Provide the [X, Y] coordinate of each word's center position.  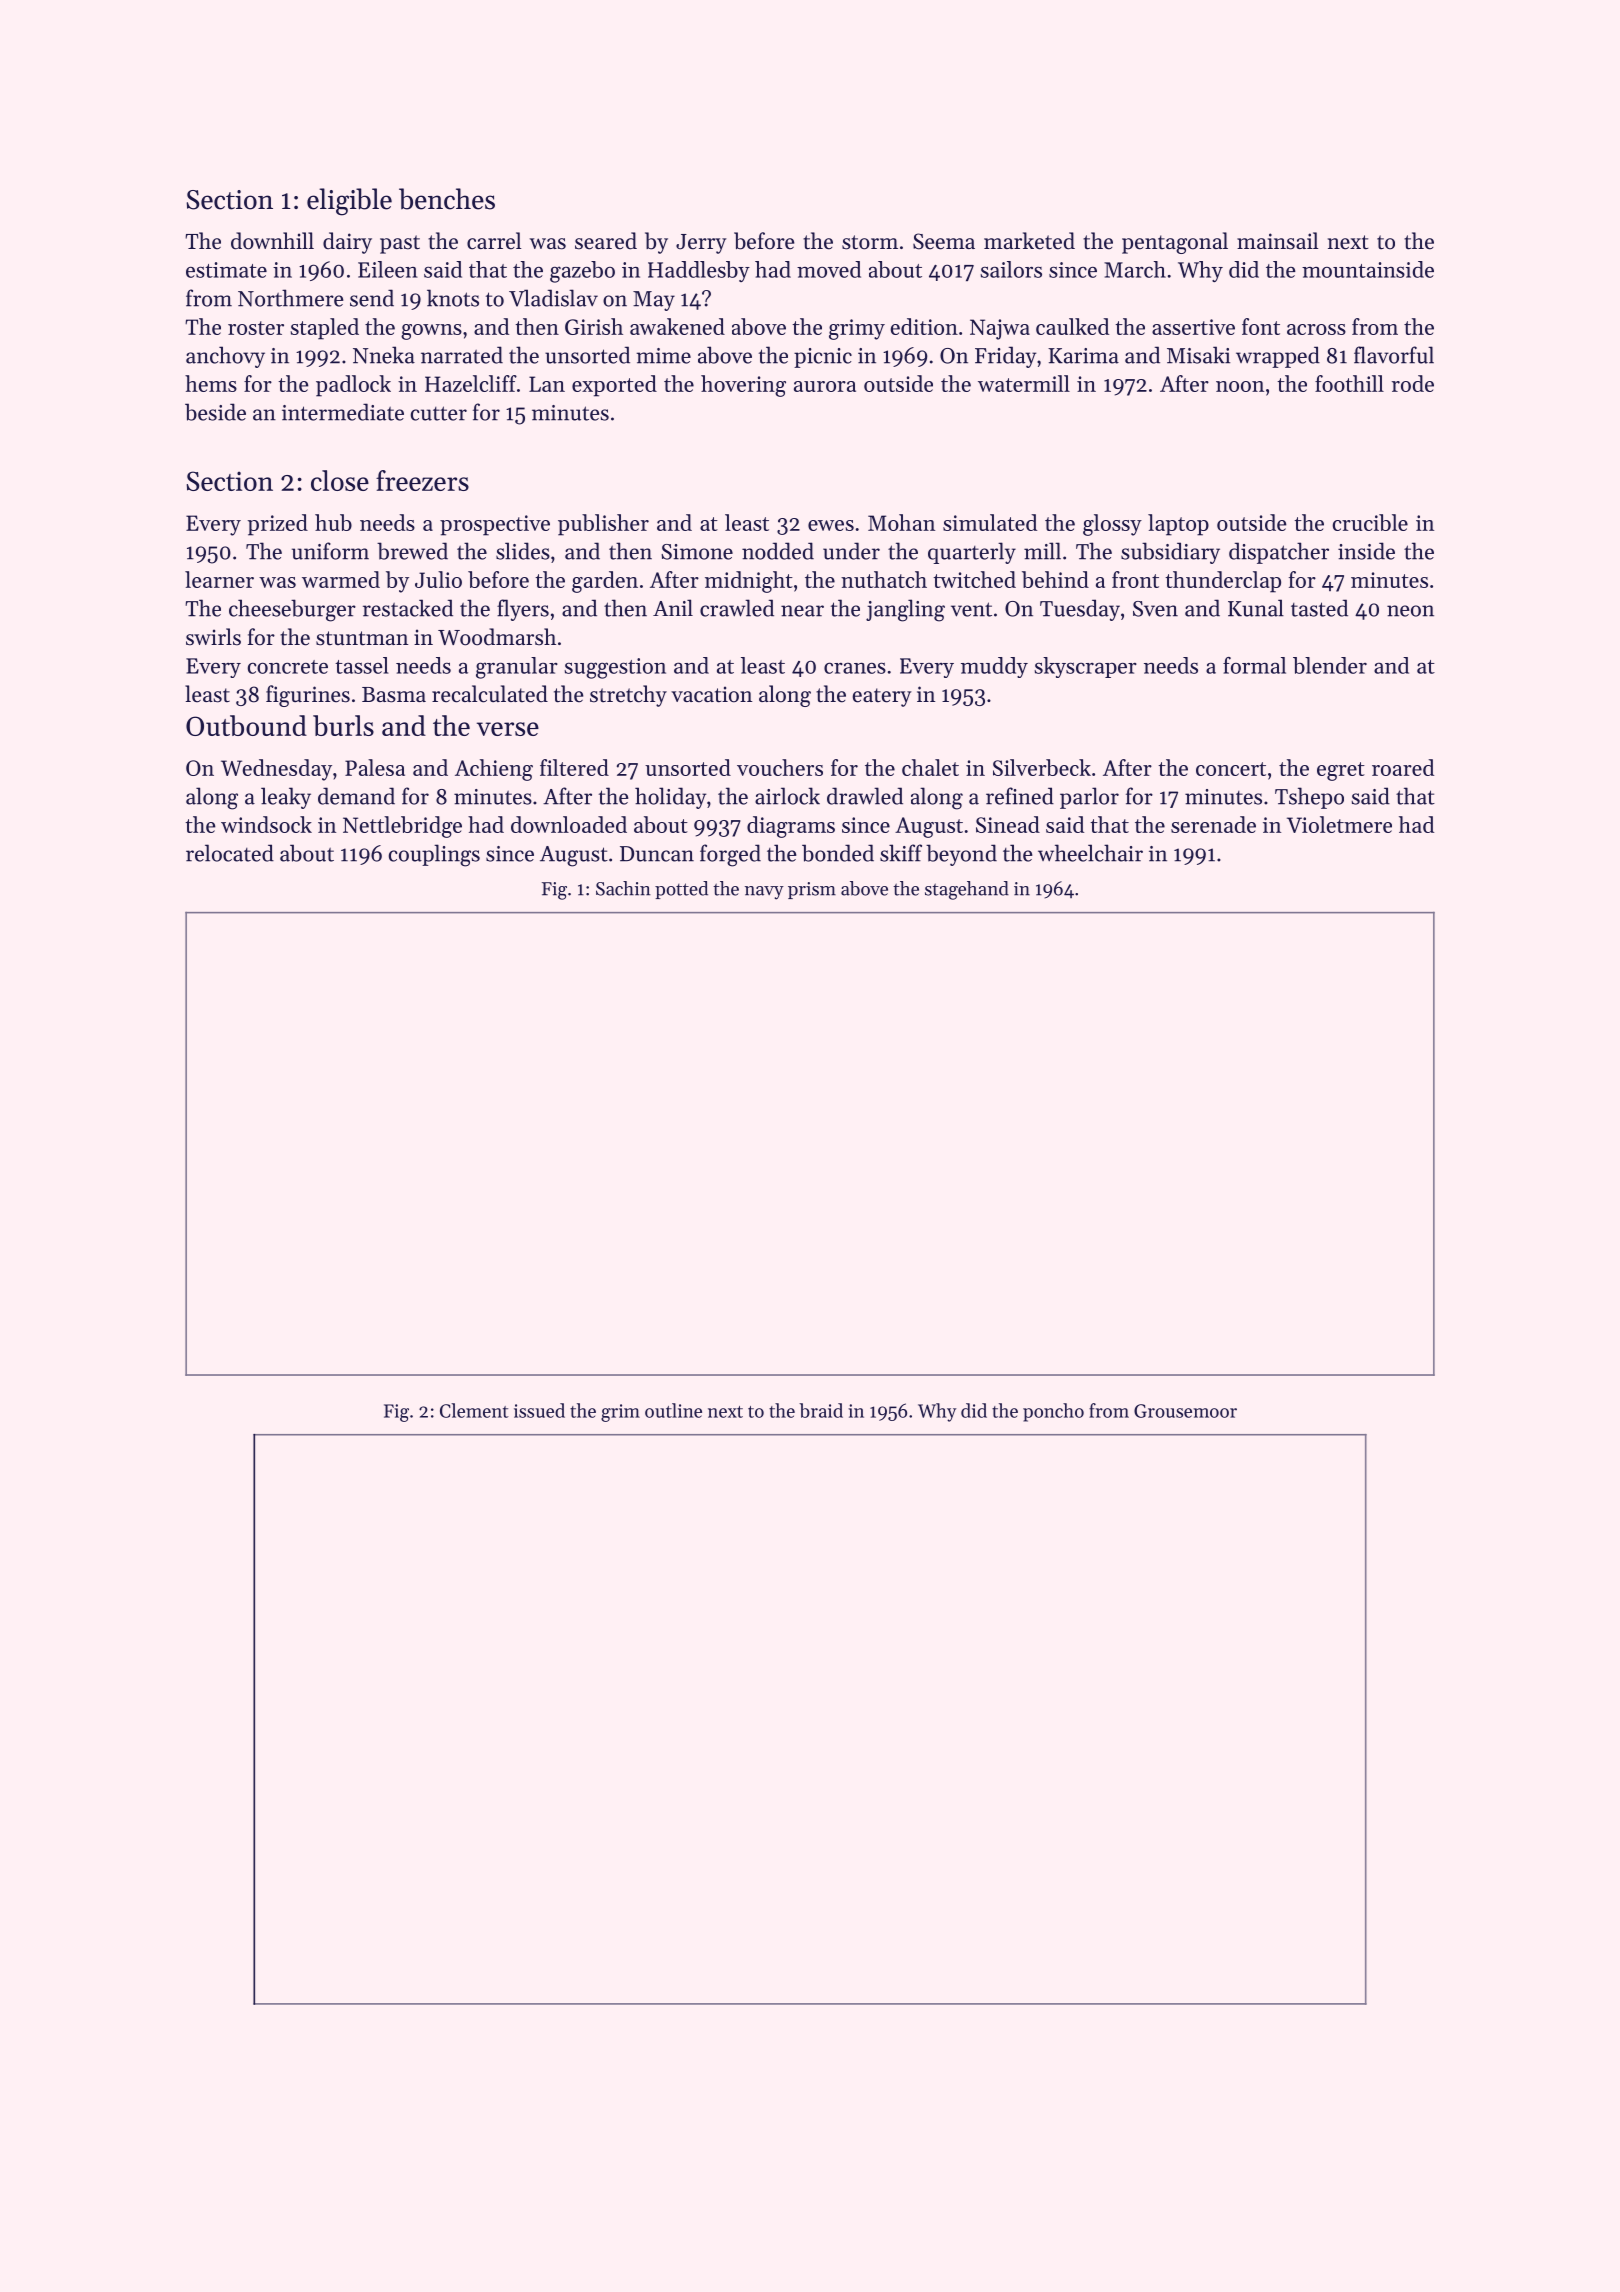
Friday [1006, 357]
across [1316, 329]
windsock [266, 824]
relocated [230, 853]
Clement [474, 1410]
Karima [1083, 356]
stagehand [967, 890]
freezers [422, 480]
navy [764, 893]
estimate [226, 270]
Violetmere [1339, 824]
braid [821, 1410]
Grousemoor [1185, 1411]
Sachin [623, 888]
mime [663, 356]
